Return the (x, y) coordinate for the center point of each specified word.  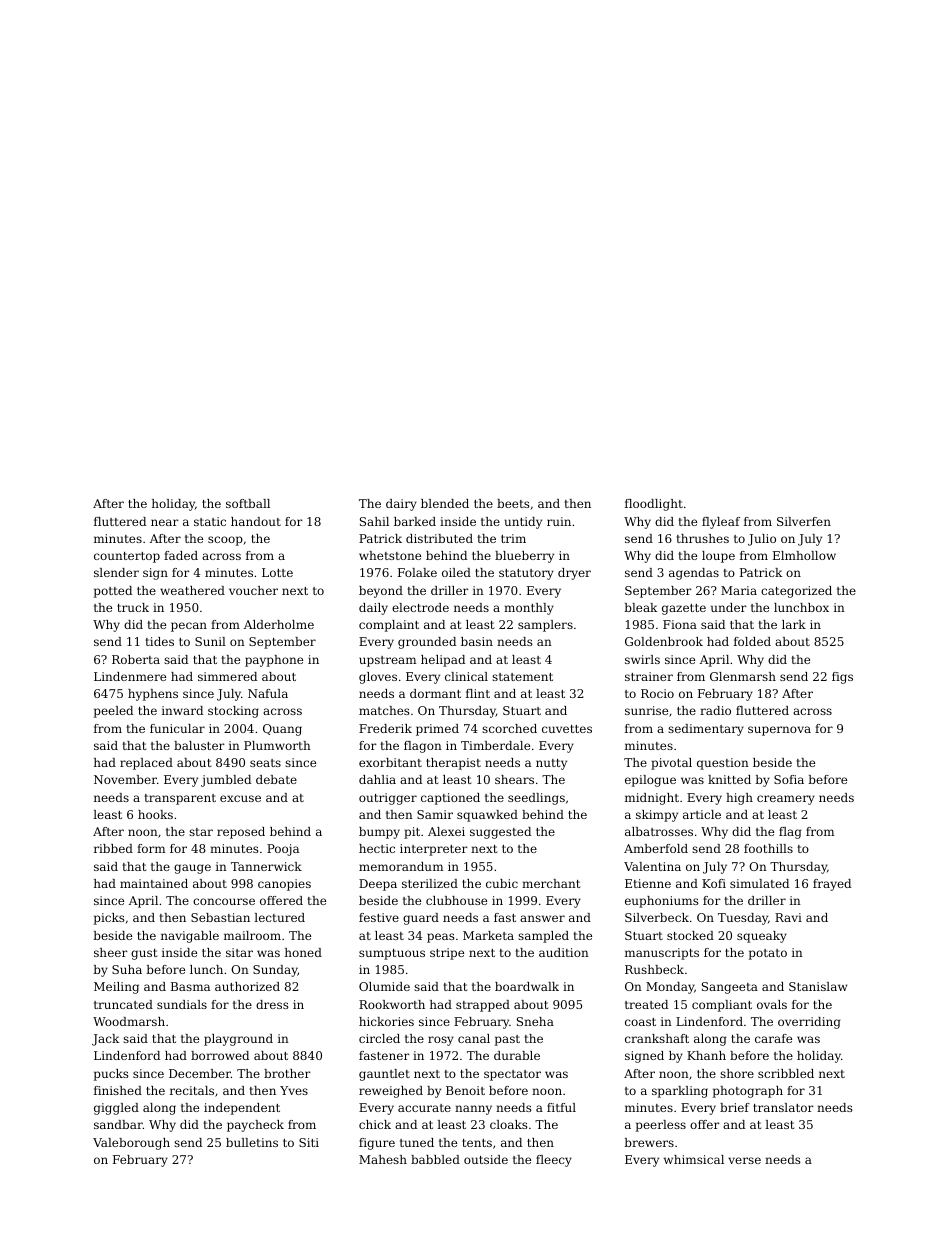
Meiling (116, 988)
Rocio (657, 693)
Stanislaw (818, 986)
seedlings (536, 799)
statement (522, 677)
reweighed (391, 1092)
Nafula (268, 693)
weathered (192, 590)
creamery (786, 800)
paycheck (255, 1126)
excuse (240, 798)
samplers (545, 626)
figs (842, 678)
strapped (483, 1006)
